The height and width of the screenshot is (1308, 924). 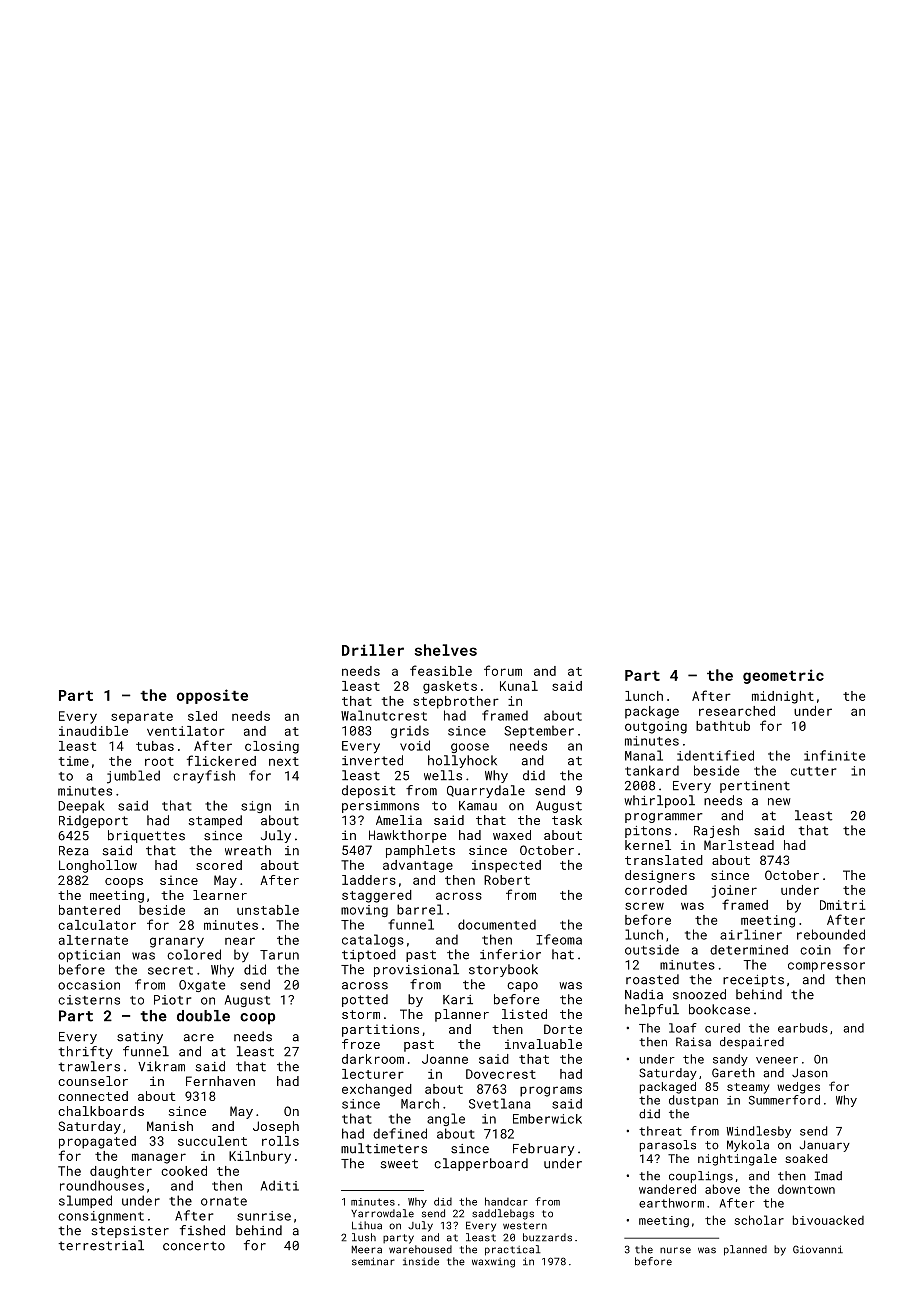 I want to click on daughter, so click(x=121, y=1172).
